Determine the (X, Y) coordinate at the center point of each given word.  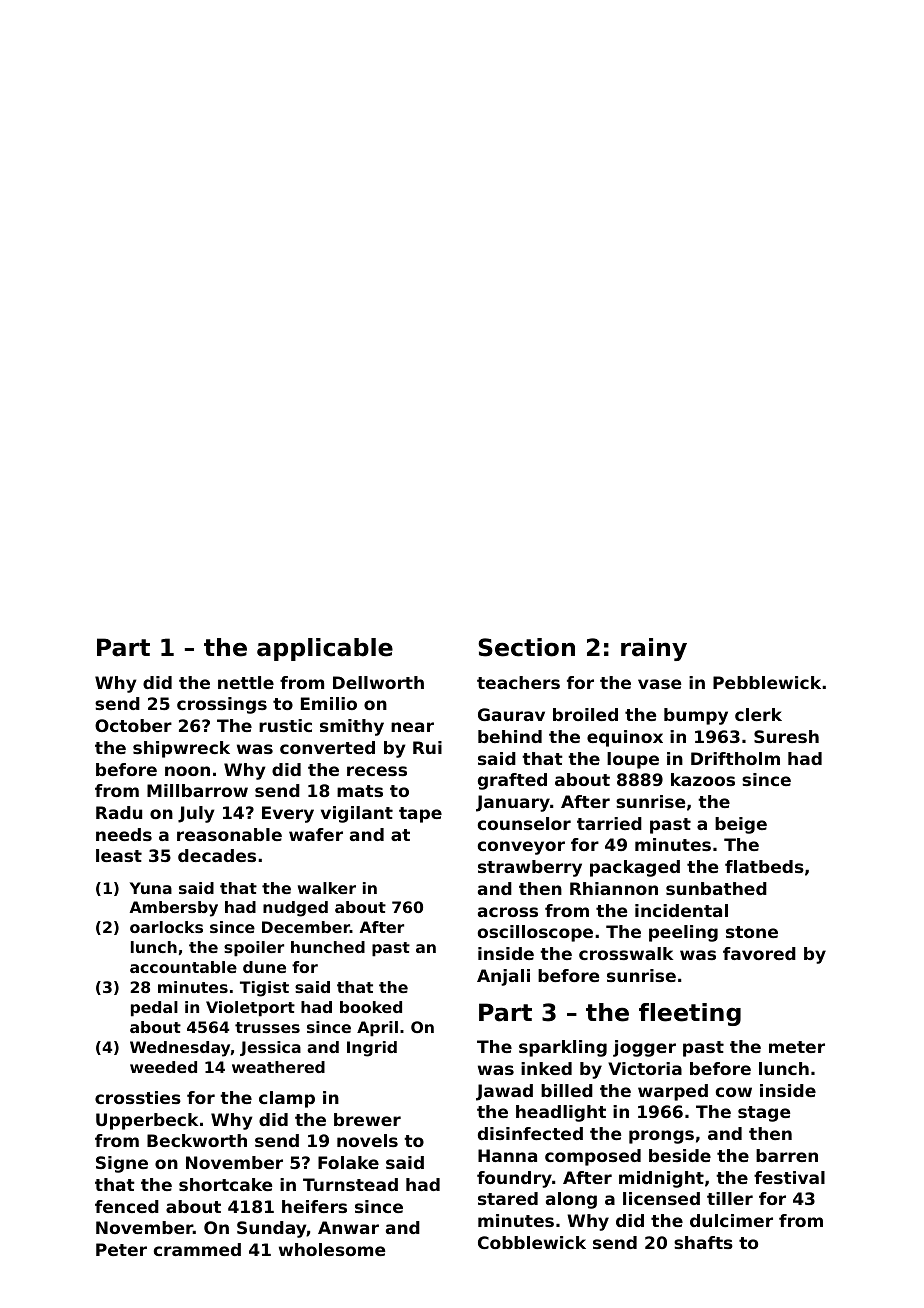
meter (797, 1047)
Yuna (151, 888)
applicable (325, 649)
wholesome (332, 1249)
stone (752, 932)
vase (659, 684)
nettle (246, 682)
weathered (278, 1067)
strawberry (530, 868)
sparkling (563, 1048)
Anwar (348, 1227)
